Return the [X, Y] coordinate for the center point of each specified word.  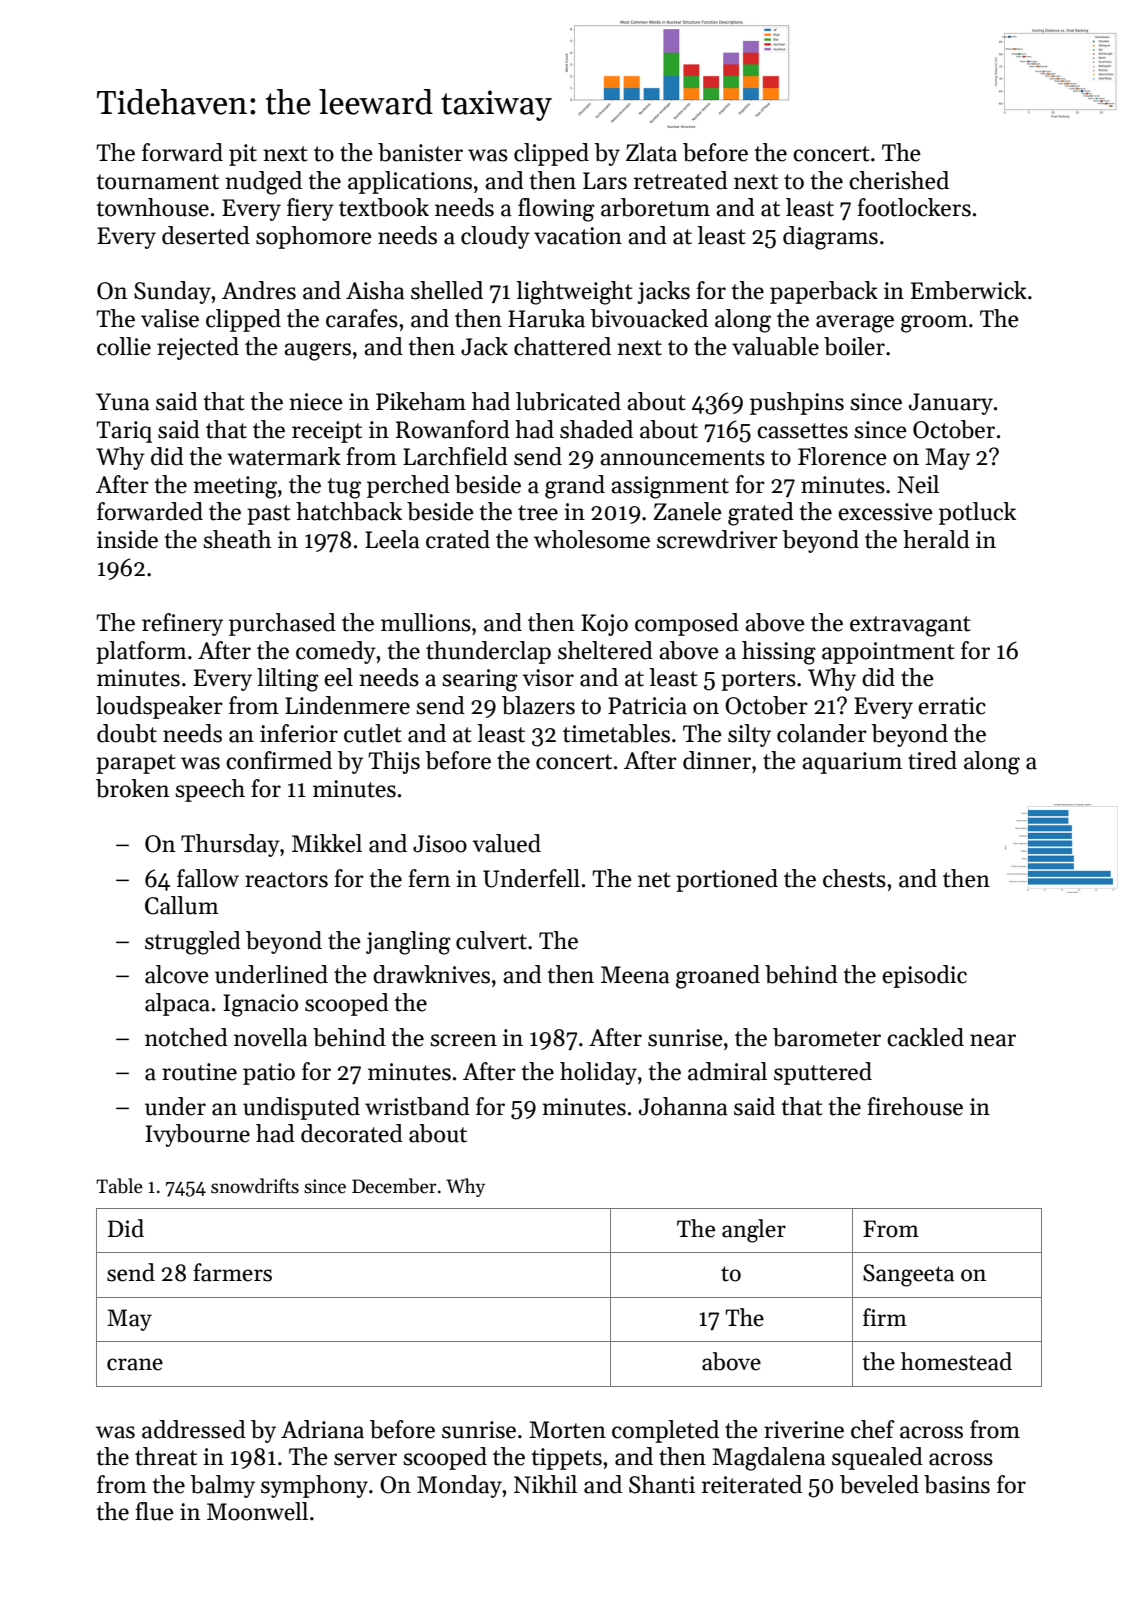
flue [154, 1511]
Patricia [647, 706]
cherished [899, 180]
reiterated [752, 1484]
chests [854, 878]
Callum [182, 905]
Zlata [651, 152]
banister [420, 152]
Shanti [662, 1484]
